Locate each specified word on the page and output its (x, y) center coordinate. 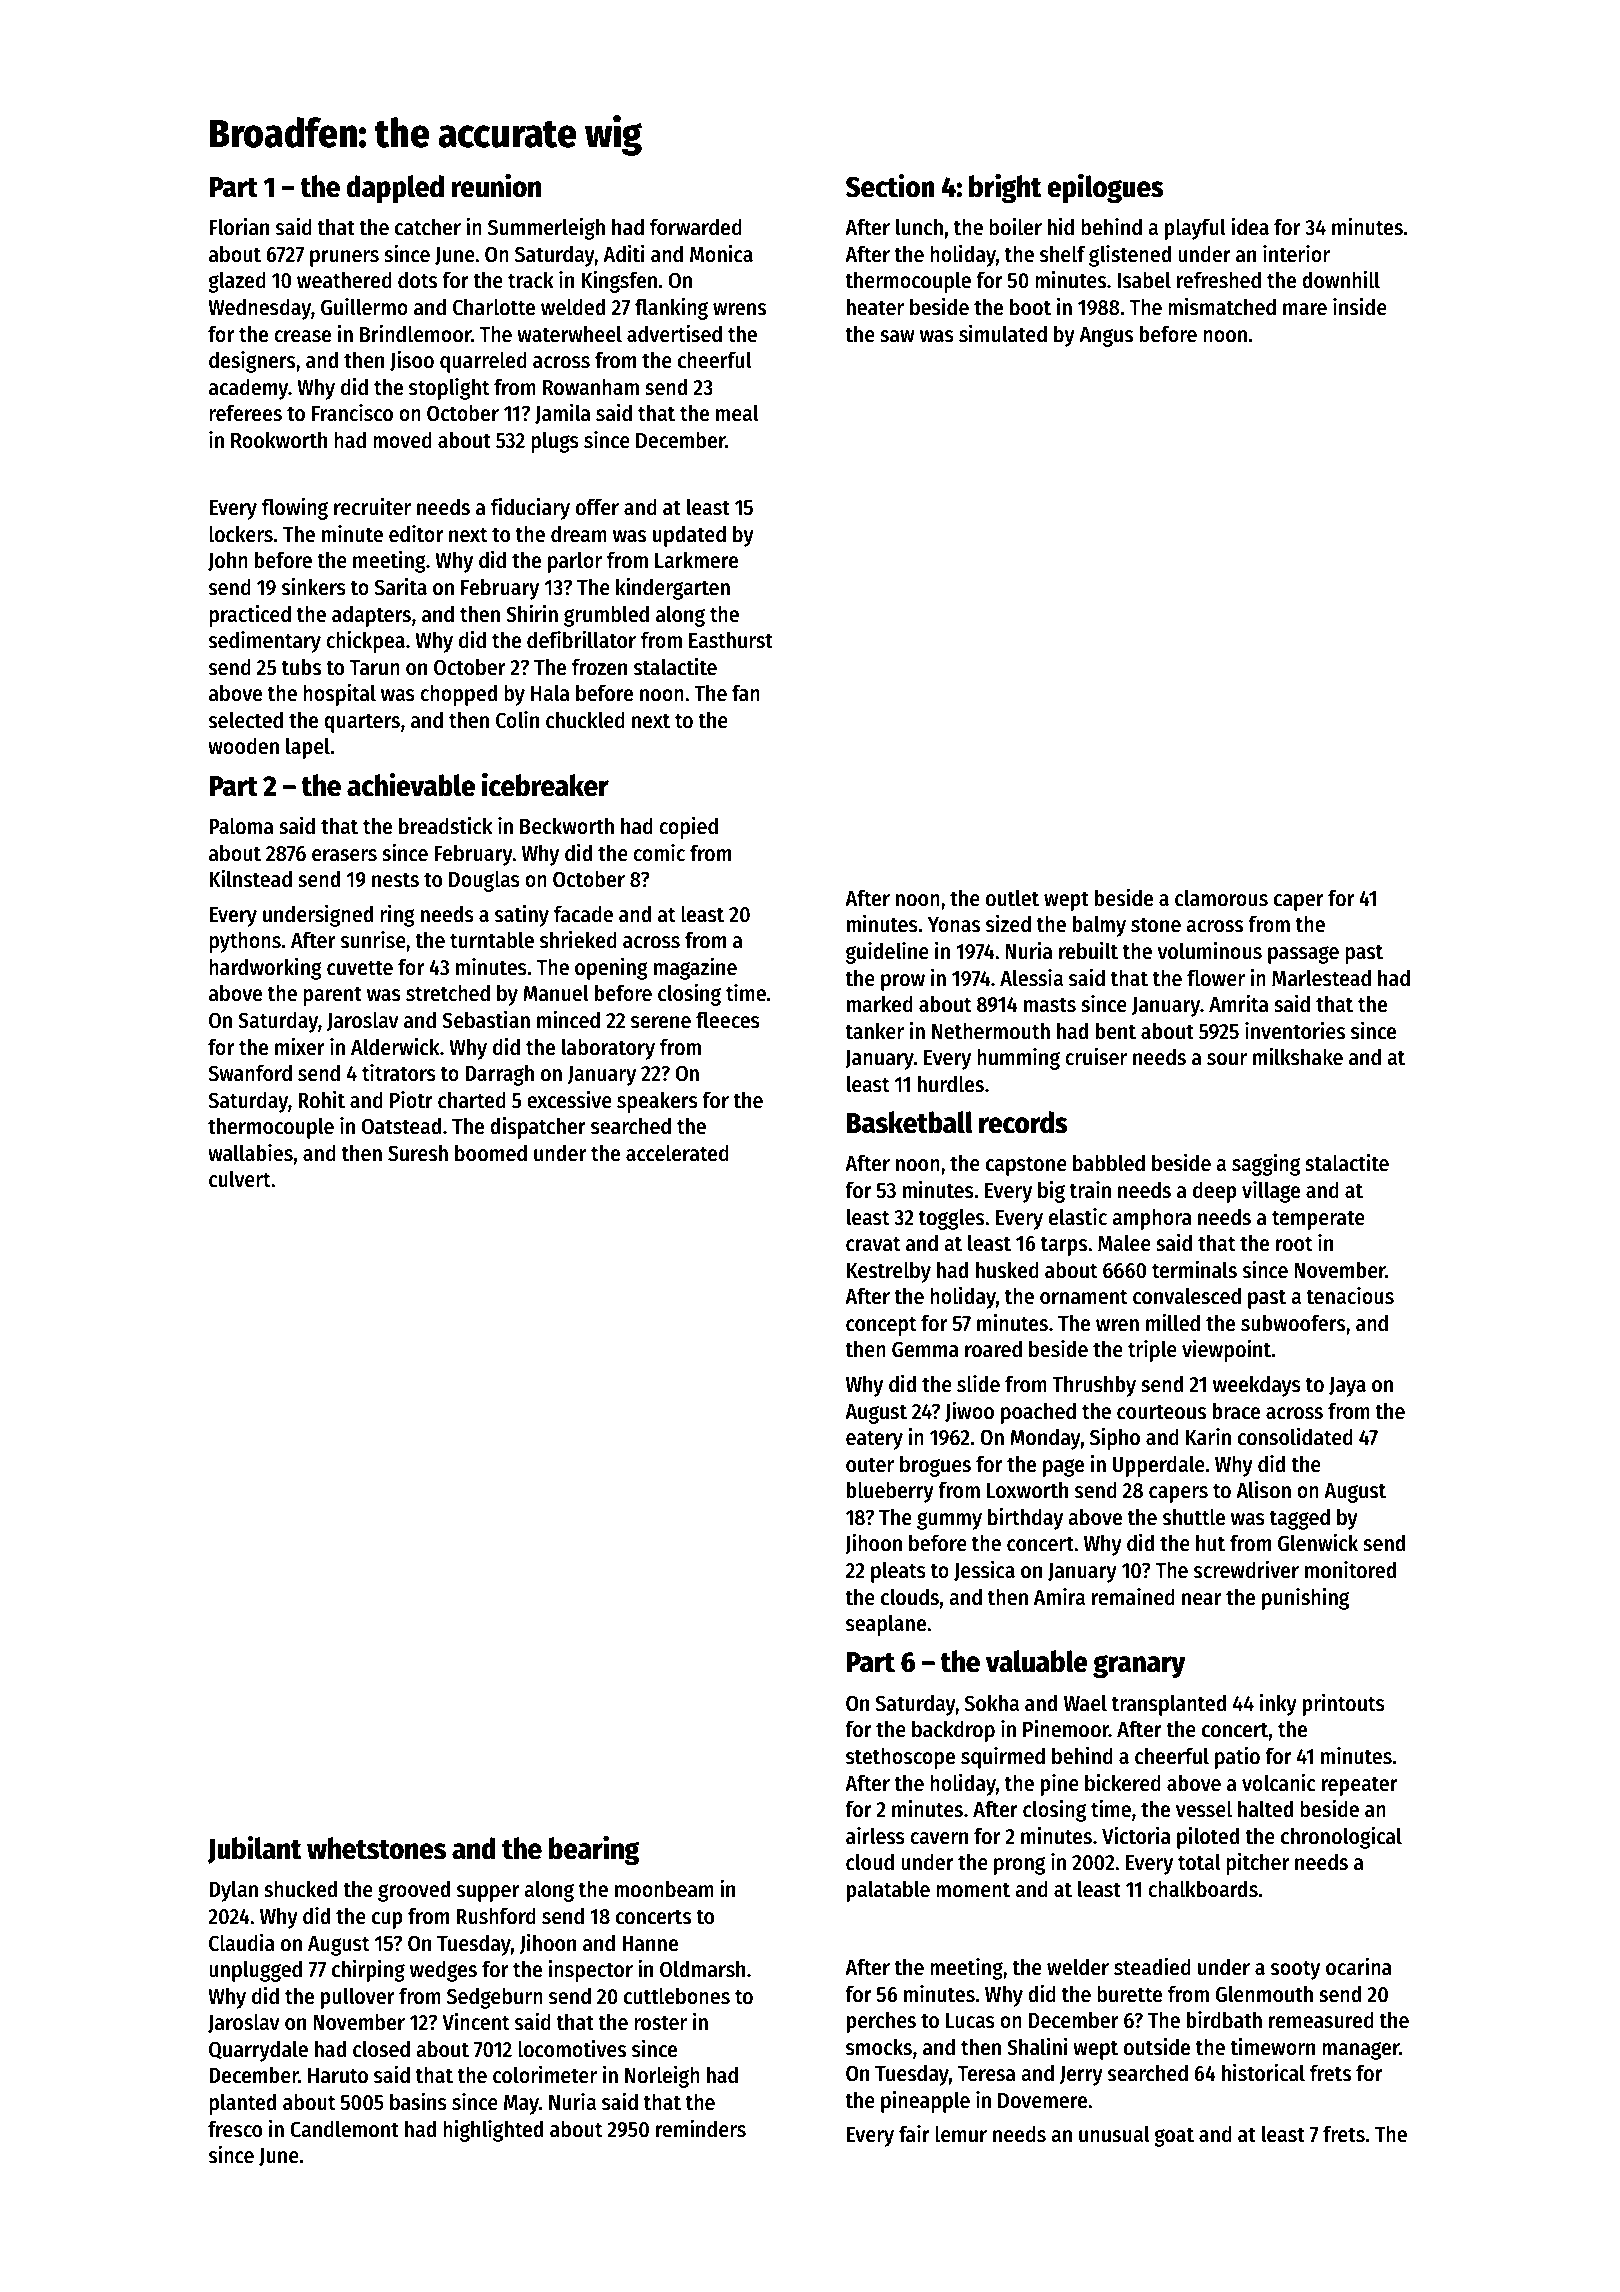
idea (1250, 226)
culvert (240, 1179)
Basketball (910, 1122)
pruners (344, 258)
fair (914, 2134)
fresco (235, 2129)
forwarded (696, 227)
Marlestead (1321, 978)
